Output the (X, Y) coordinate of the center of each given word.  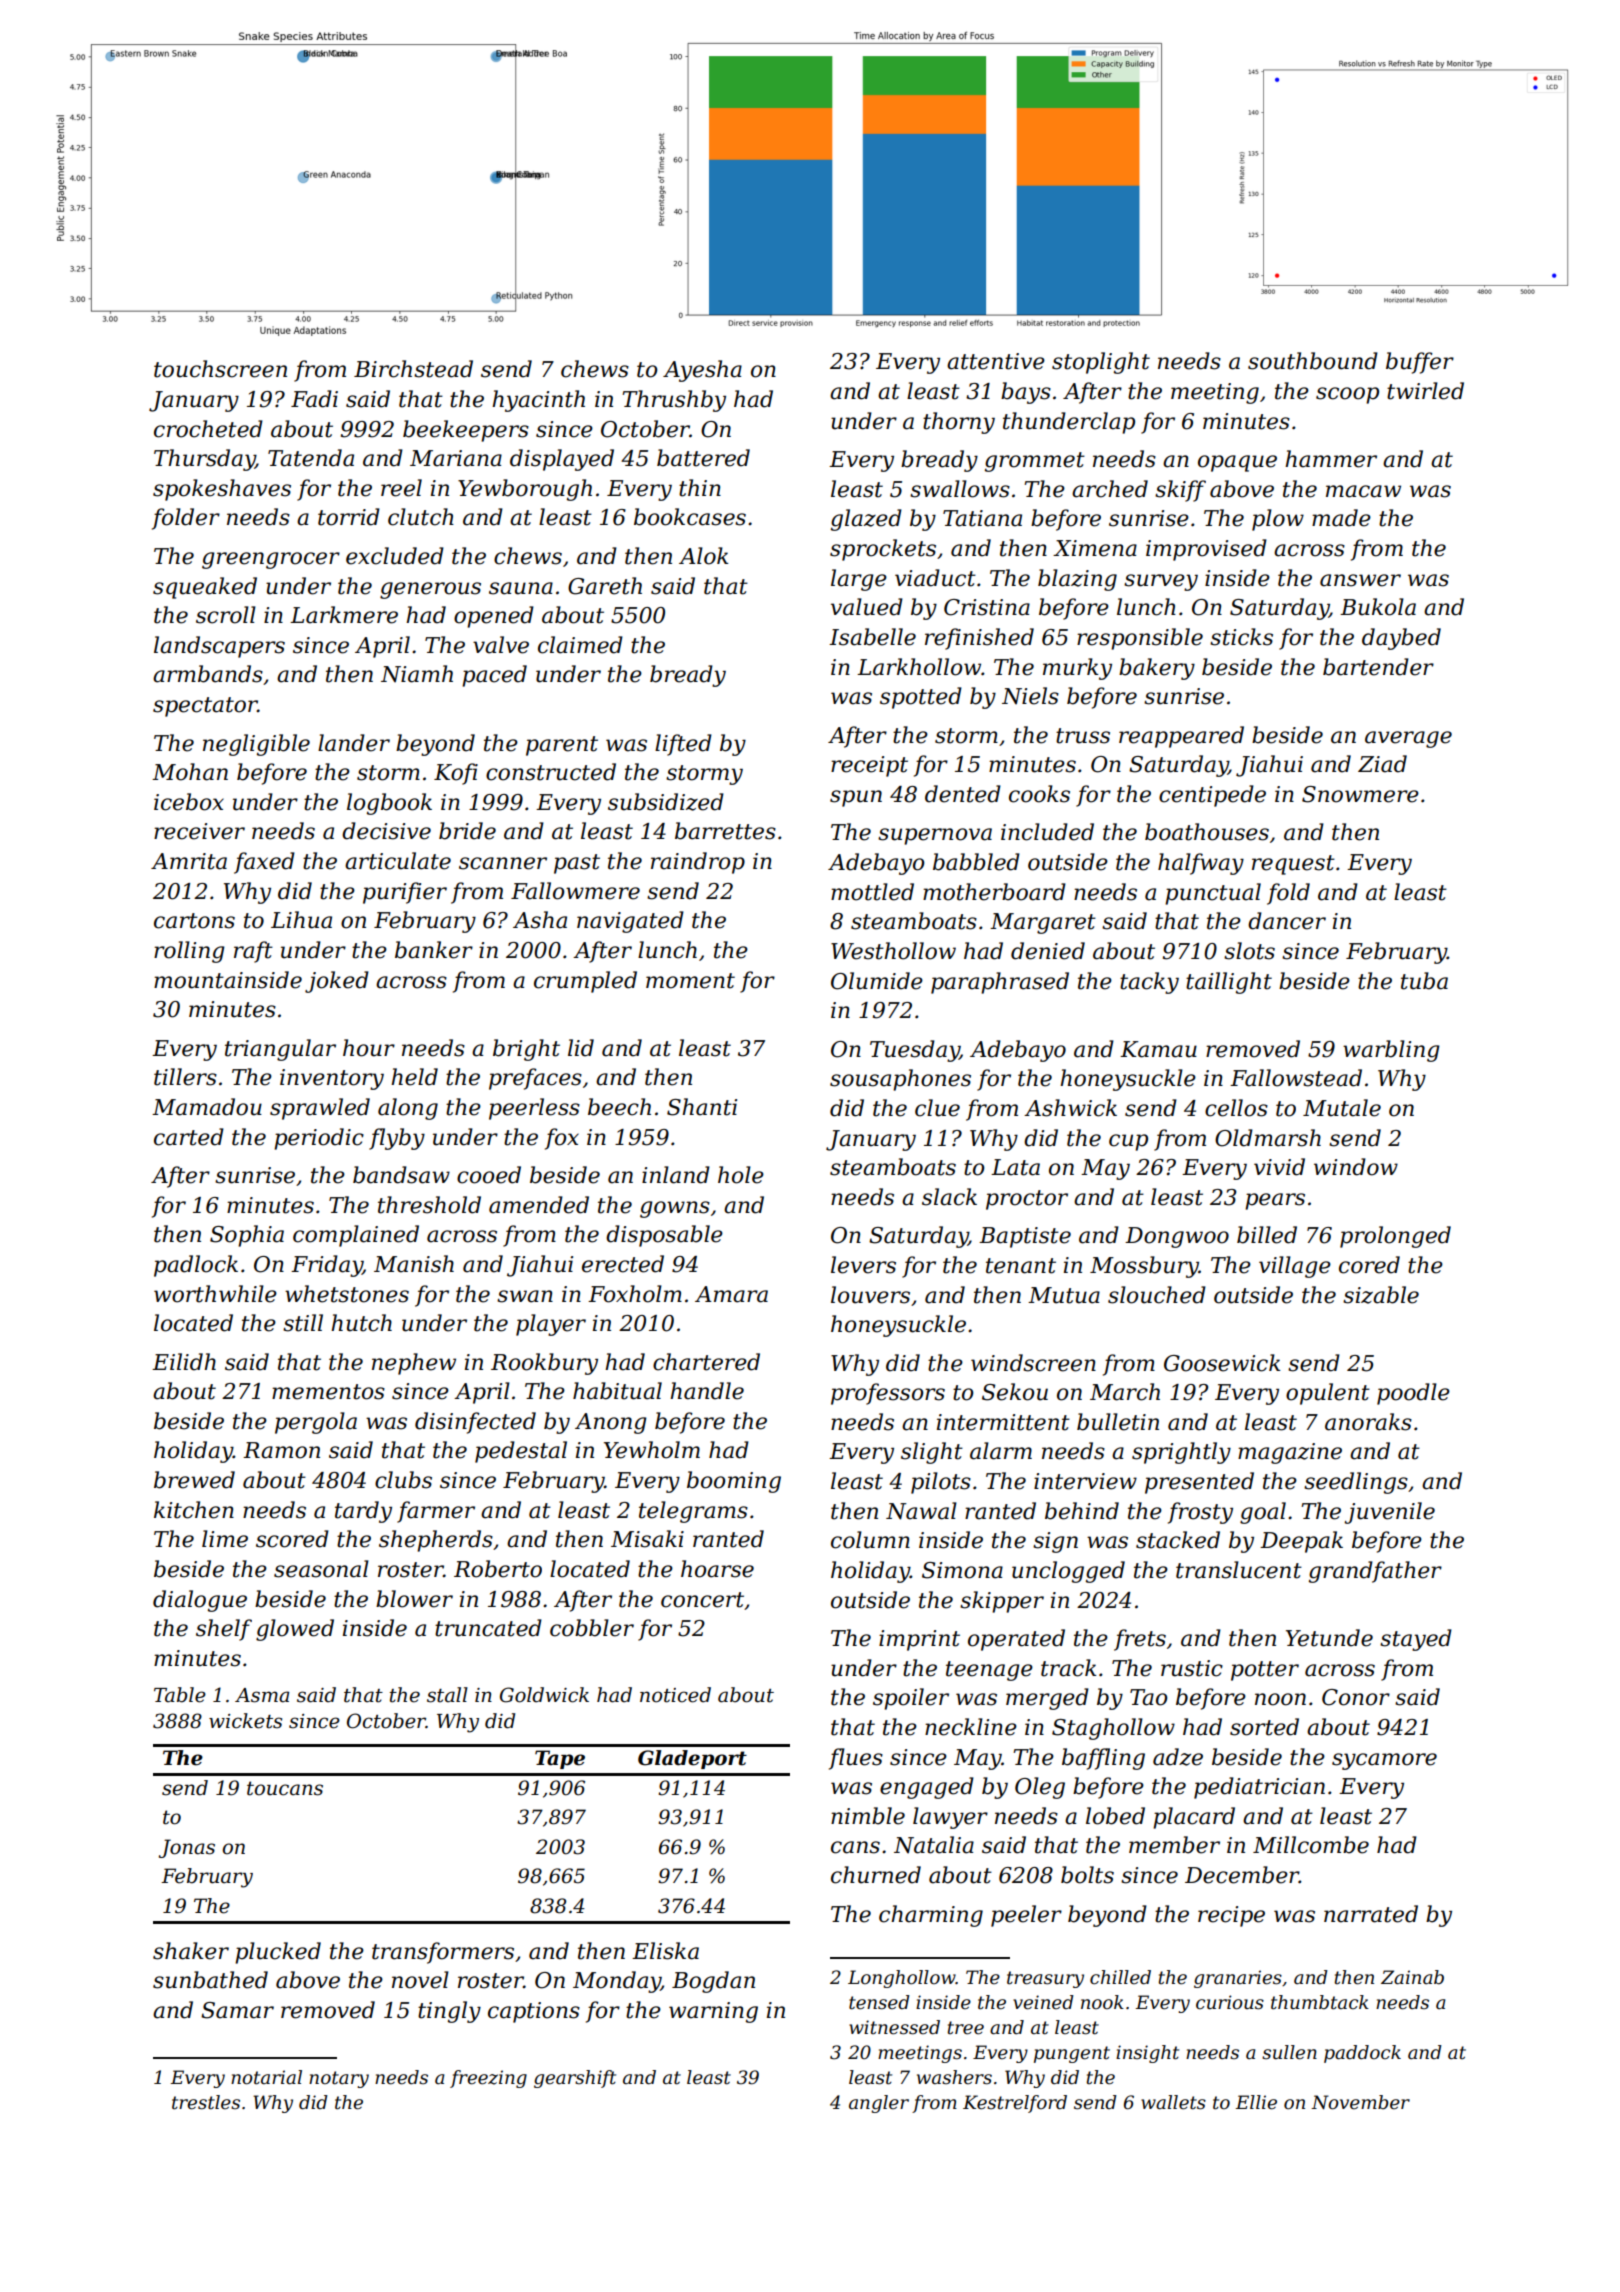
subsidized (666, 802)
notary (339, 2079)
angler (879, 2104)
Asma (262, 1695)
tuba (1424, 981)
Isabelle (872, 637)
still (303, 1323)
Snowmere (1360, 794)
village (1295, 1267)
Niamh (417, 674)
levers (863, 1265)
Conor (1356, 1697)
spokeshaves (222, 490)
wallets (1173, 2102)
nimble (868, 1816)
